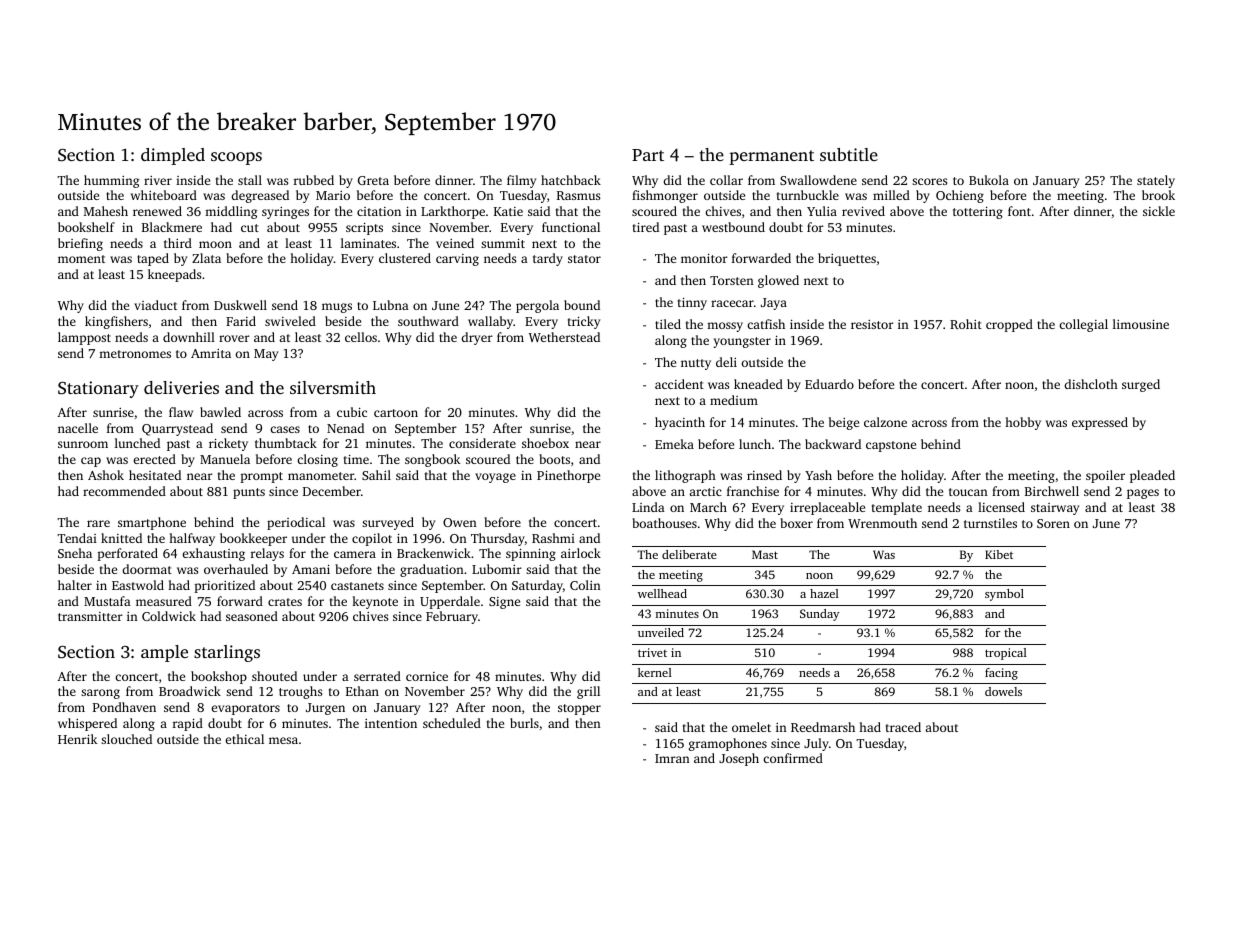 Image resolution: width=1233 pixels, height=952 pixels. I want to click on Emeka, so click(674, 444).
